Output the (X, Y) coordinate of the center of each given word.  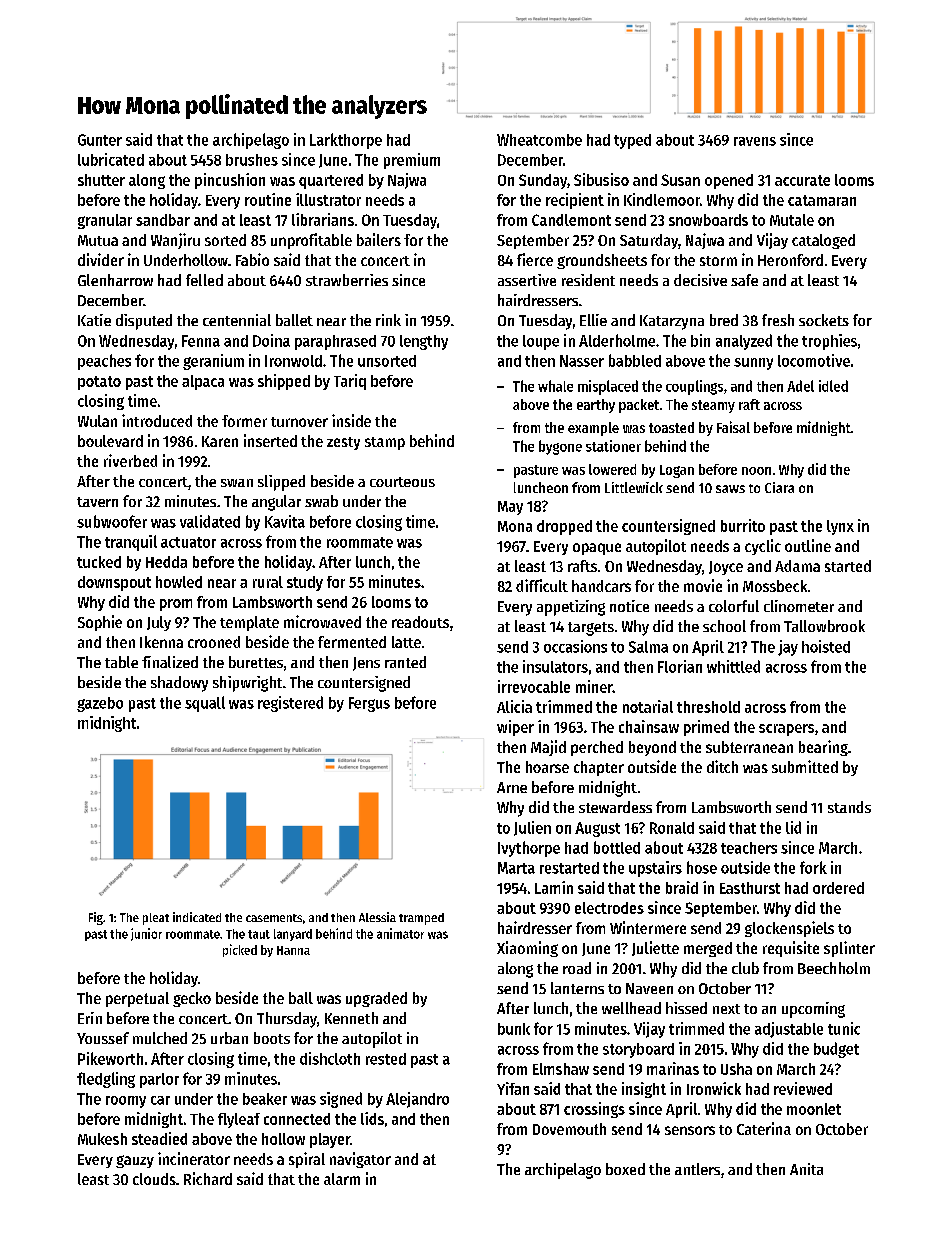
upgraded (376, 999)
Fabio (252, 259)
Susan (680, 180)
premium (412, 161)
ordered (838, 888)
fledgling (106, 1080)
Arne (512, 787)
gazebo (100, 704)
